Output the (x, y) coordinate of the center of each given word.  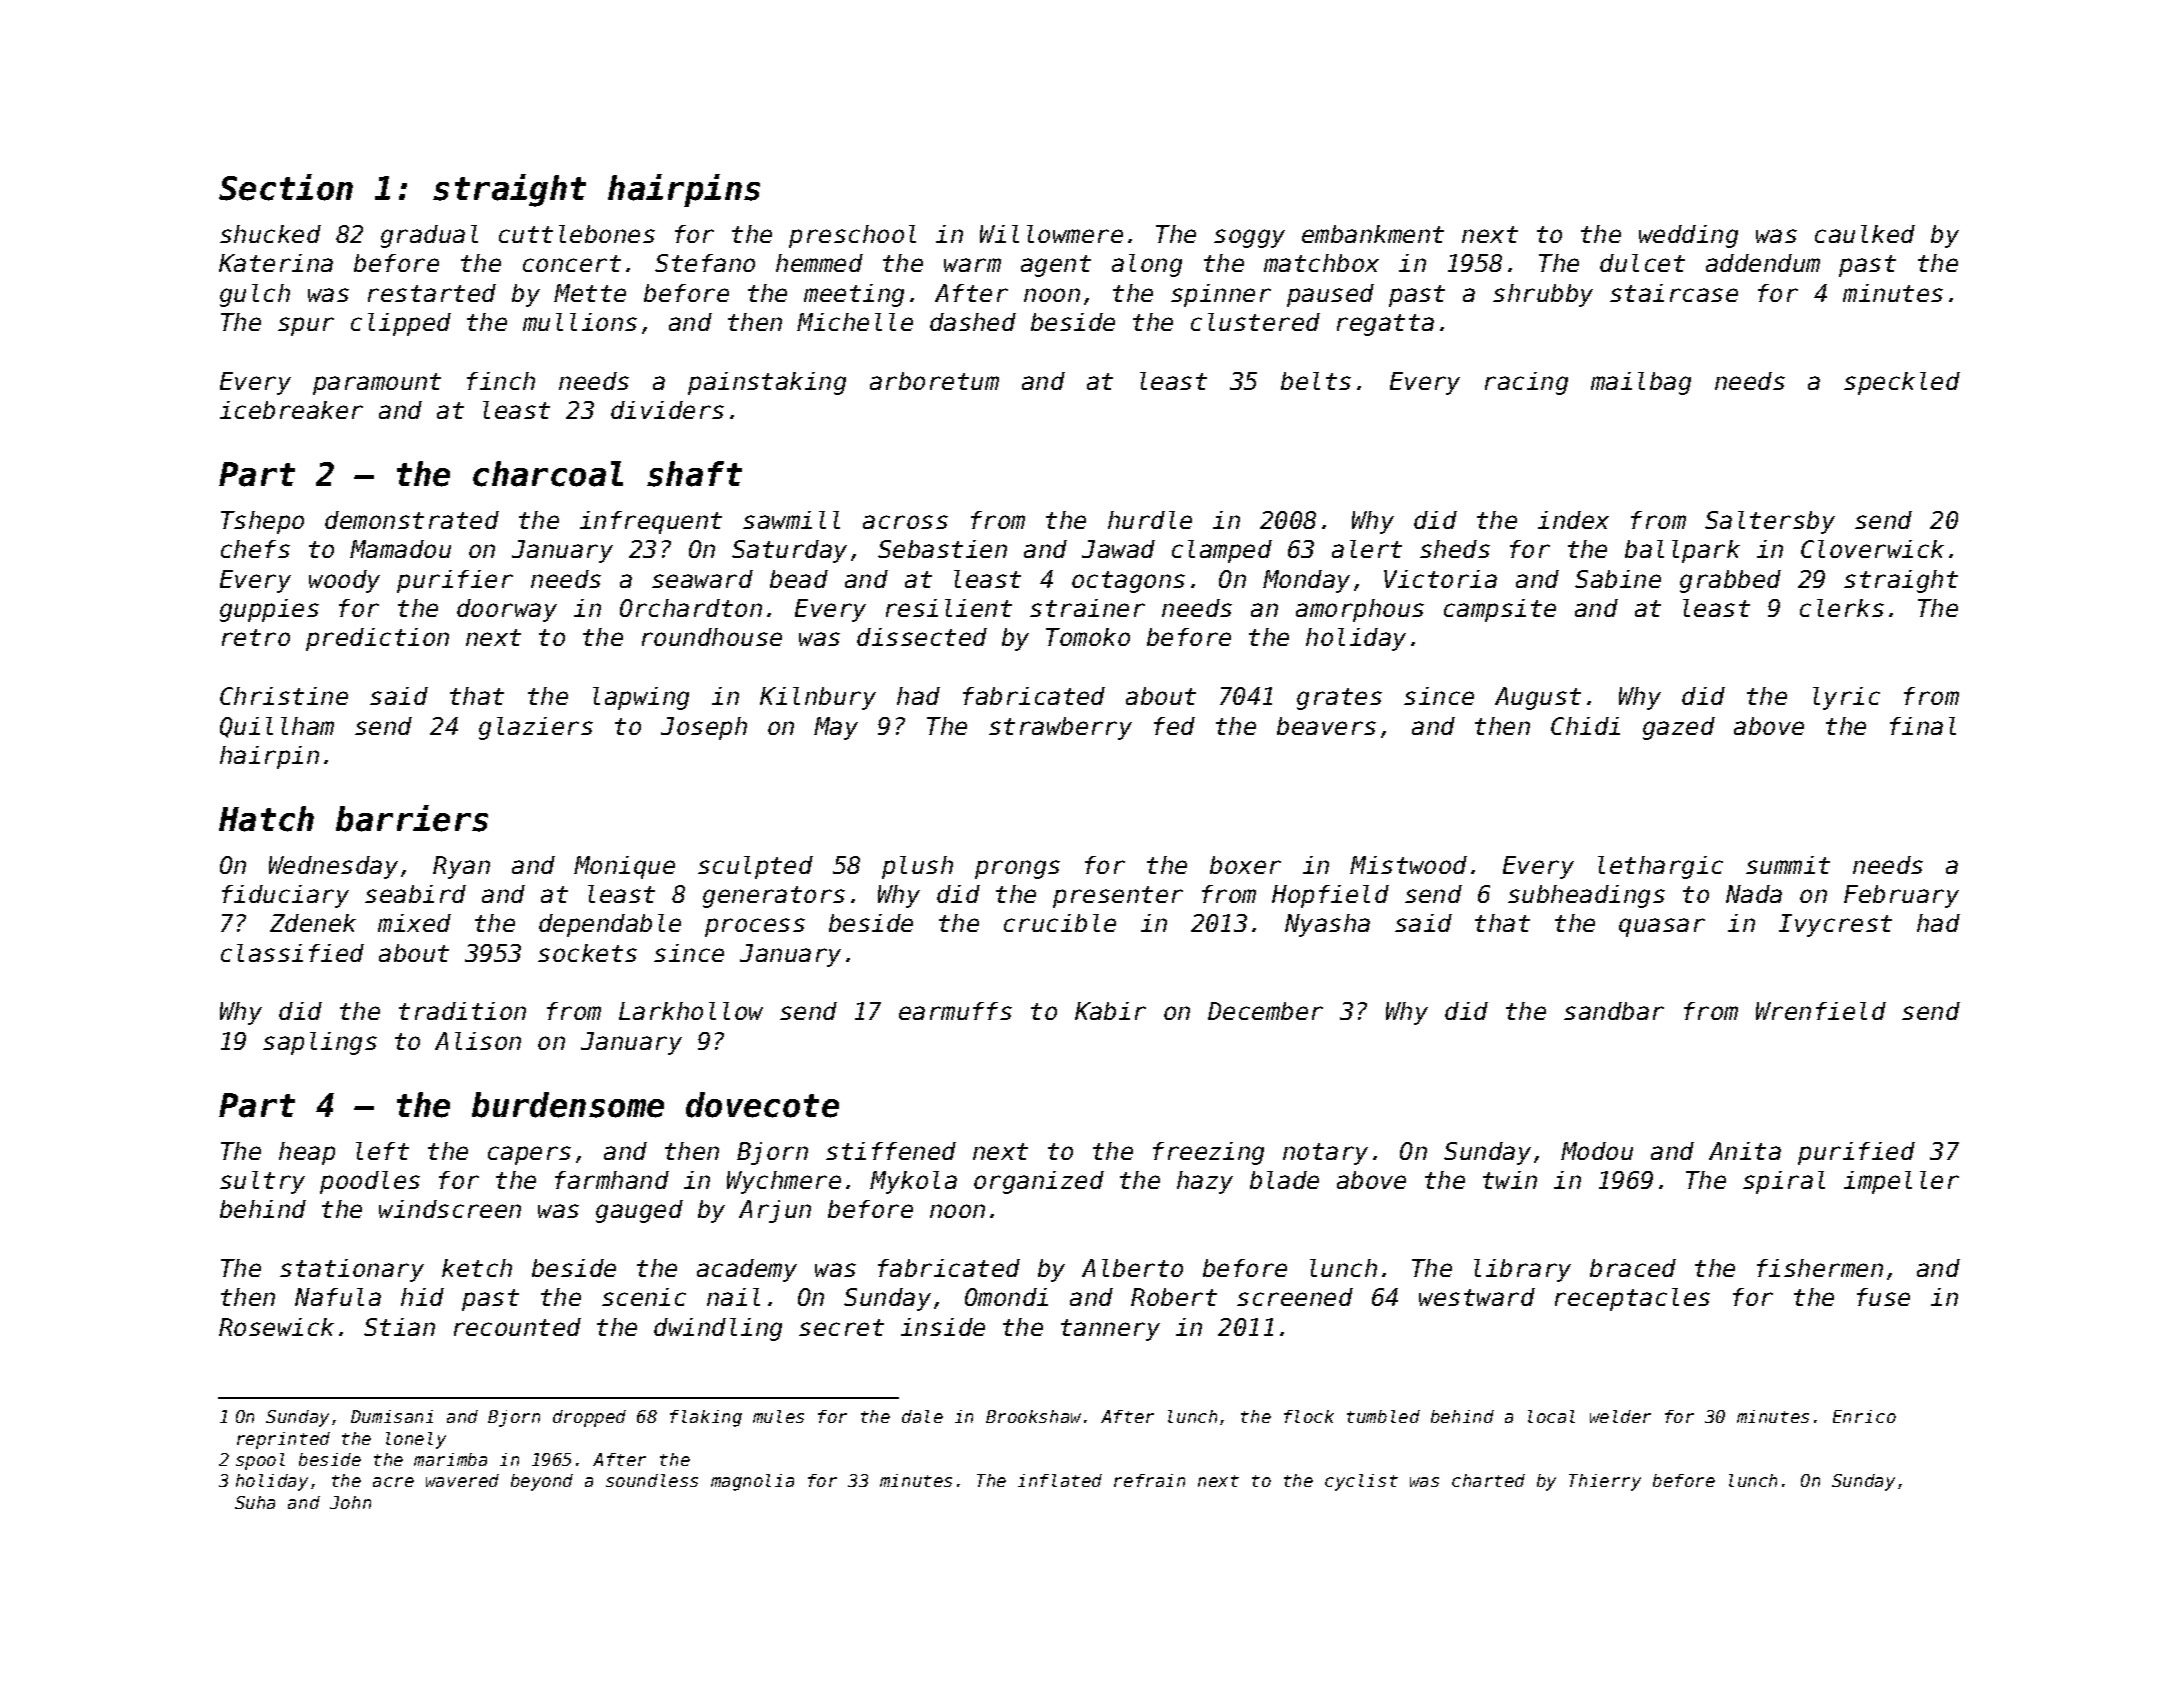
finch (501, 381)
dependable (610, 925)
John (350, 1502)
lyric (1846, 698)
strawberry (1060, 728)
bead (799, 579)
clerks (1842, 608)
